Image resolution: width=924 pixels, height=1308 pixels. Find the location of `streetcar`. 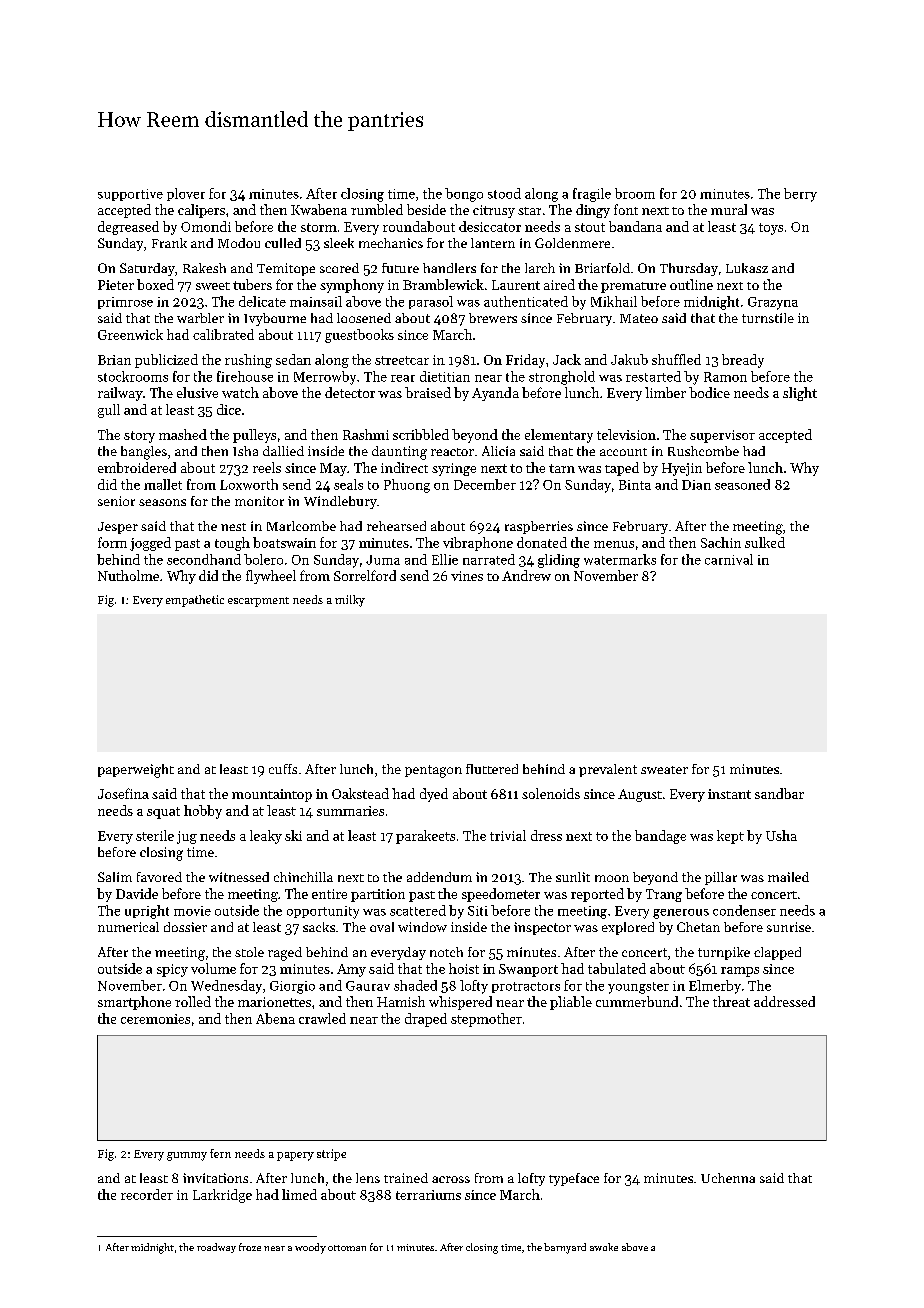

streetcar is located at coordinates (402, 360).
